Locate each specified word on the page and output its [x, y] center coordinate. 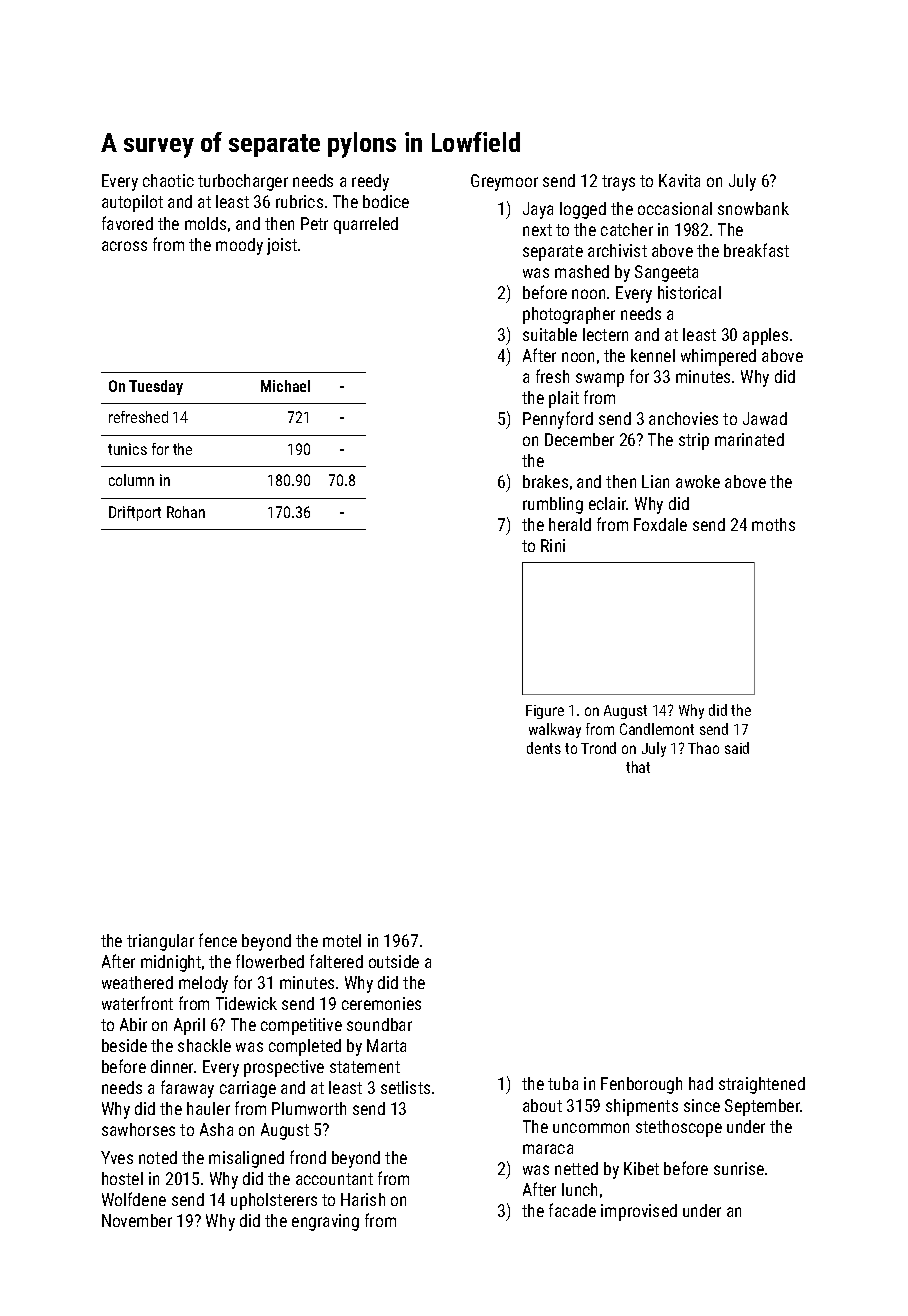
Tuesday [156, 387]
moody [239, 246]
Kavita [679, 180]
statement [365, 1067]
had [701, 1083]
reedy [370, 182]
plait [564, 399]
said [737, 748]
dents [544, 748]
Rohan [186, 512]
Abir [133, 1024]
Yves [117, 1157]
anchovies [683, 418]
